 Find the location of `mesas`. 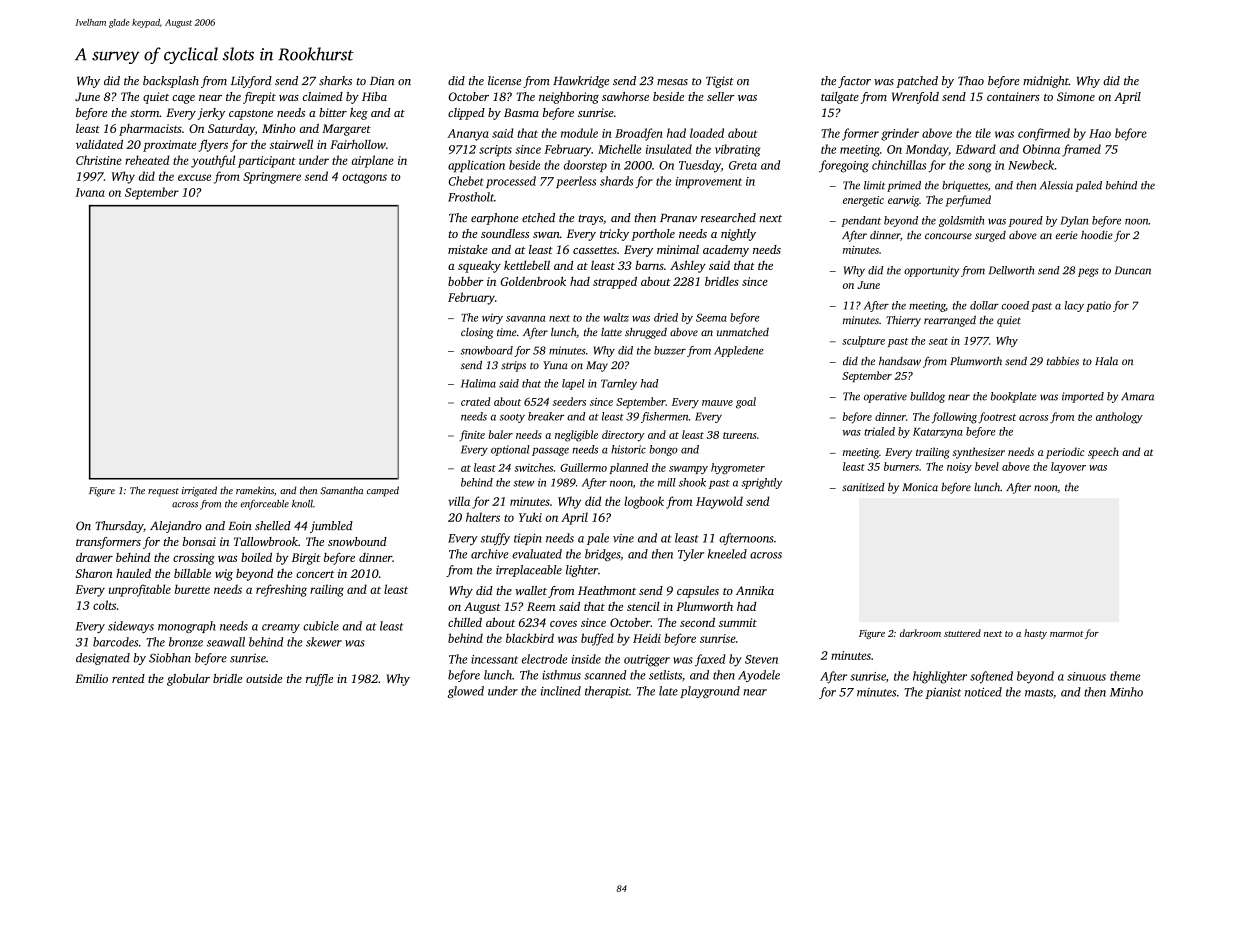

mesas is located at coordinates (672, 82).
